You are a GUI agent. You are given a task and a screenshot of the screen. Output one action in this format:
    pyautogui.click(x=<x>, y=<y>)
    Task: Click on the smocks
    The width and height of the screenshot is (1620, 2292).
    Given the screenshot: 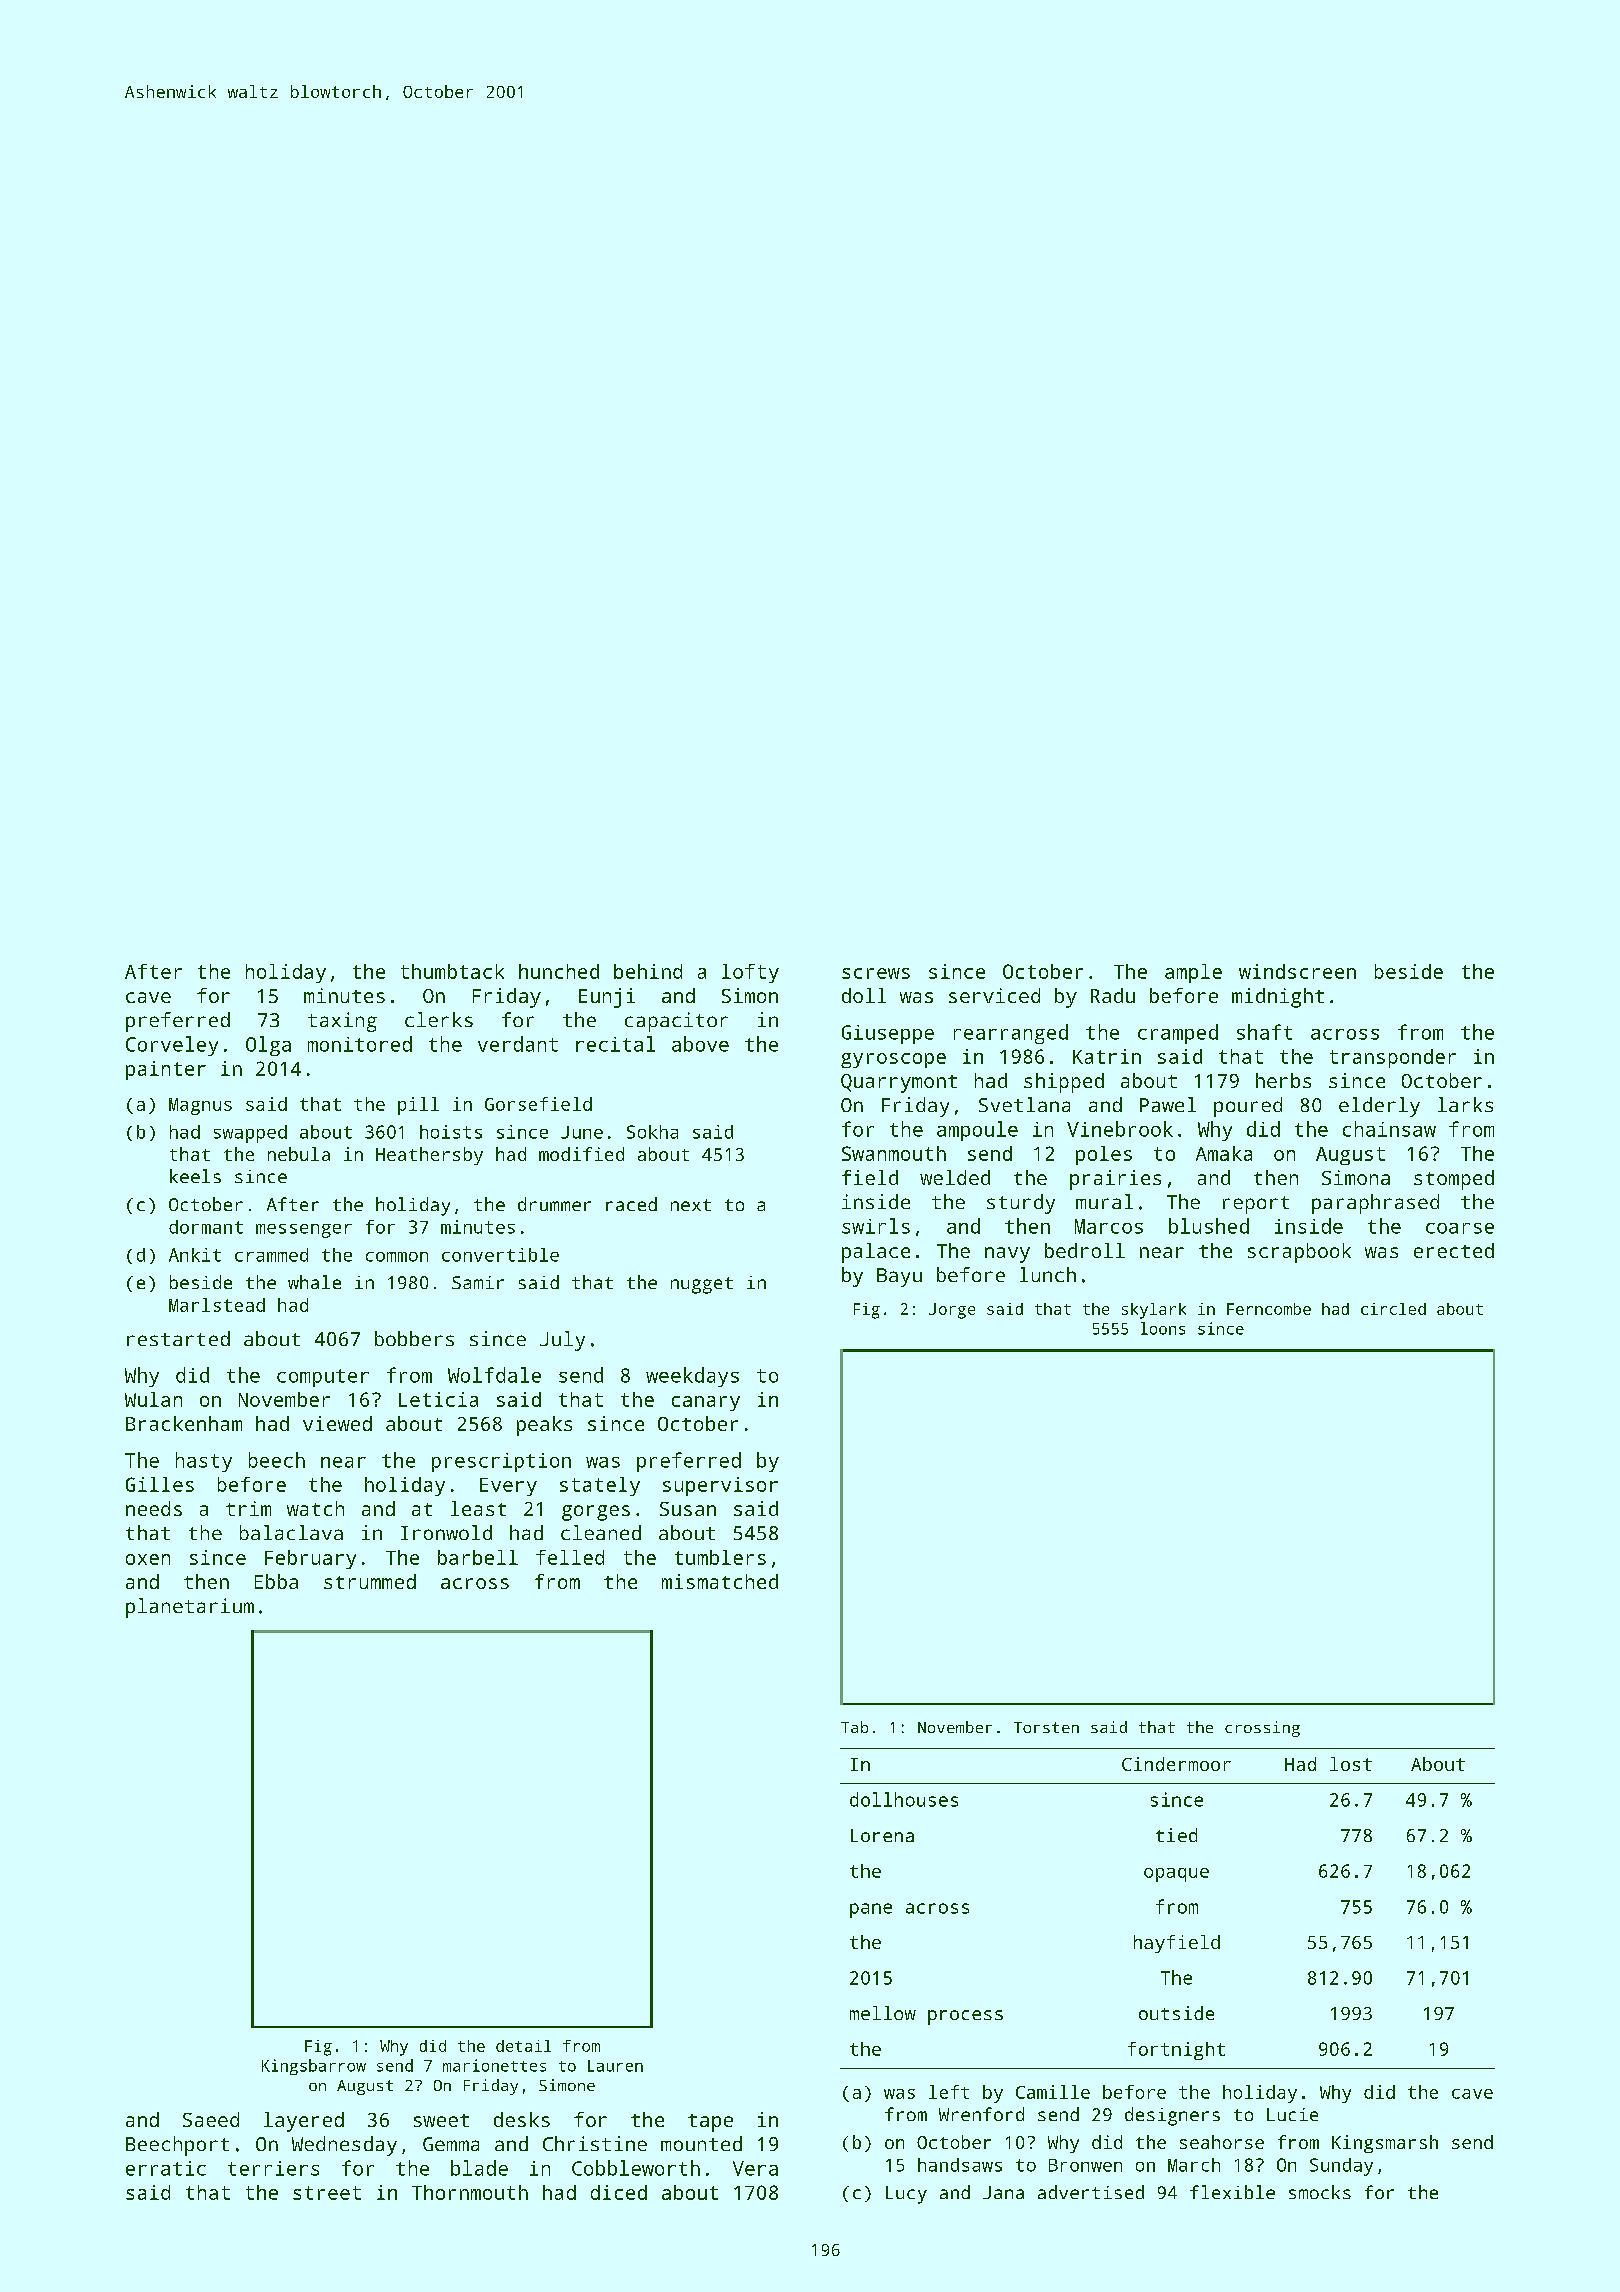 What is the action you would take?
    pyautogui.click(x=1320, y=2192)
